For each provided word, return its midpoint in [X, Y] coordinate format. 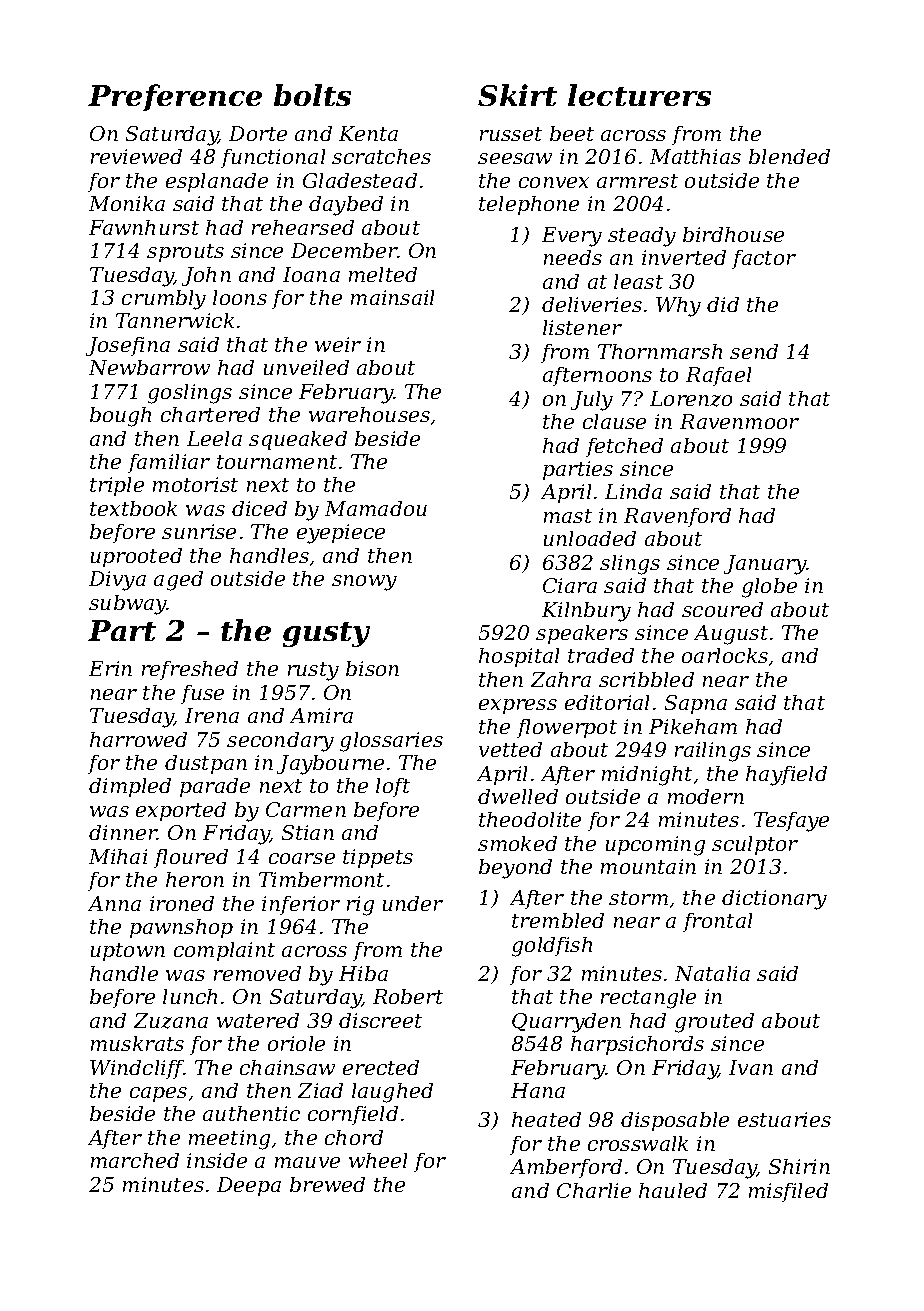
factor [764, 259]
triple [117, 486]
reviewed [136, 156]
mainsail [392, 297]
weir [338, 344]
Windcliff [137, 1069]
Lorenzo [691, 399]
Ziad [320, 1090]
